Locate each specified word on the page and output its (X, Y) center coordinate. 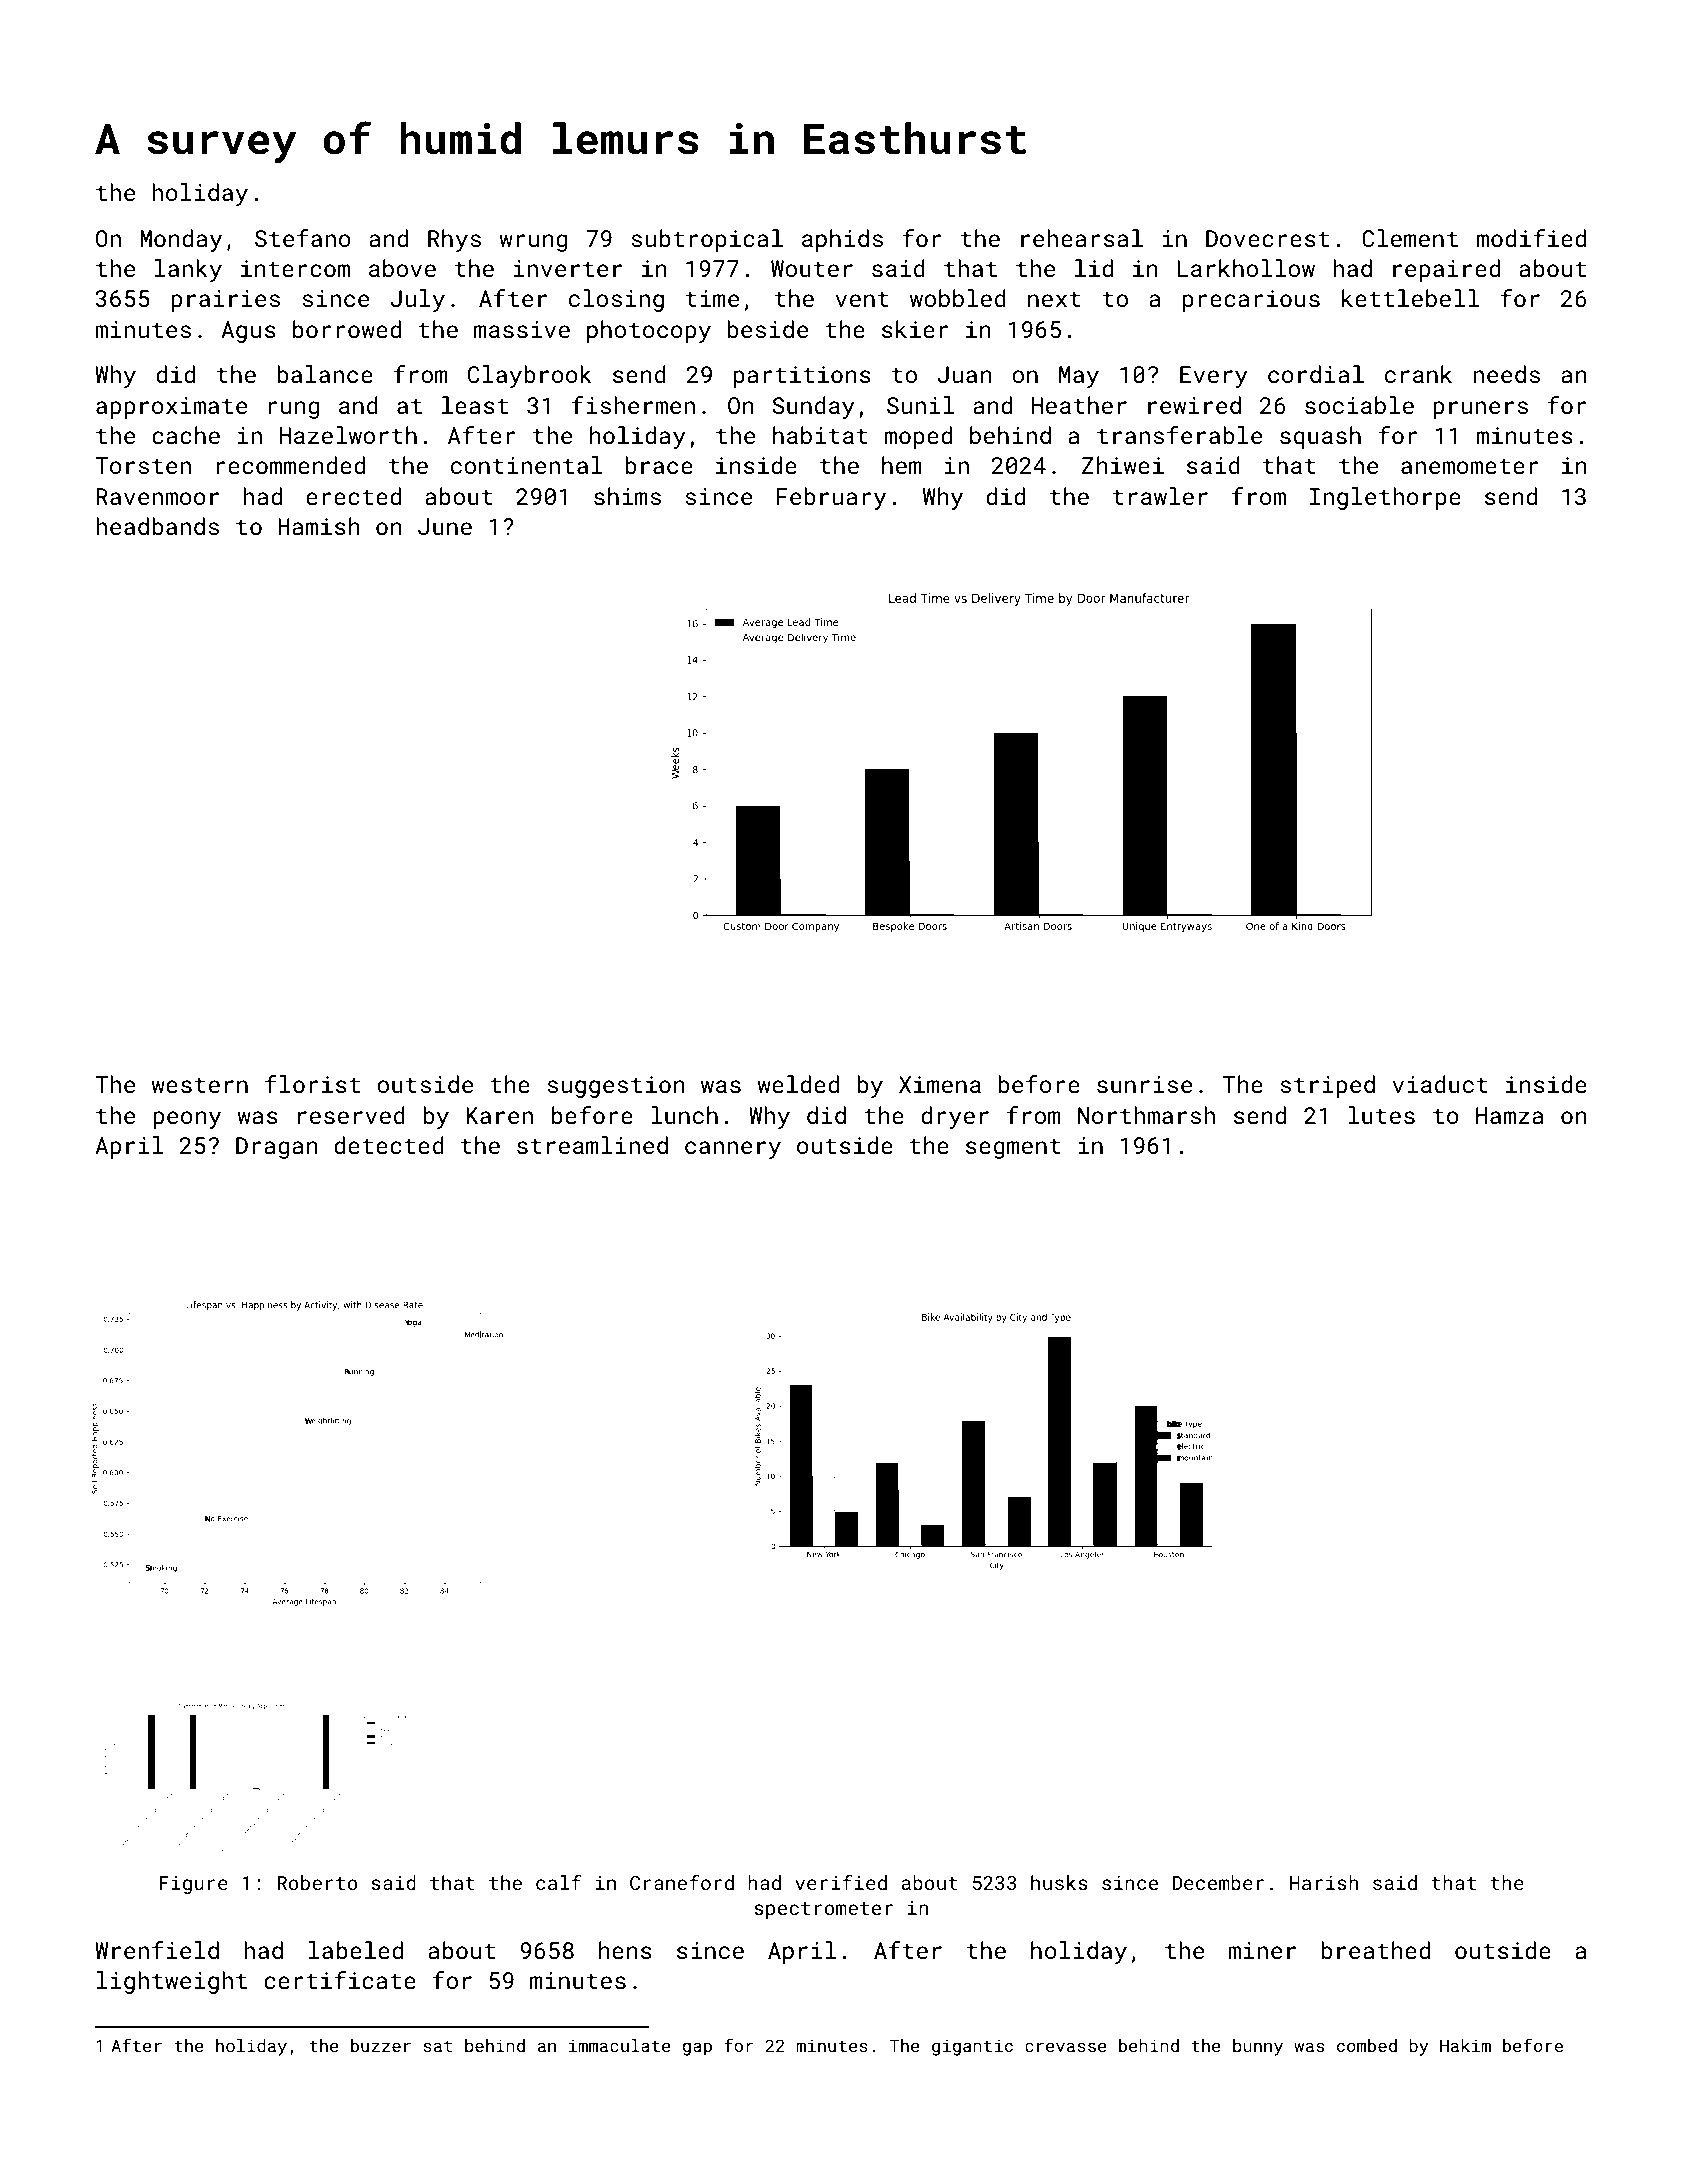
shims (627, 496)
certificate (340, 1980)
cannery (733, 1150)
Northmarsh (1146, 1115)
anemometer (1469, 466)
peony (187, 1120)
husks (1059, 1882)
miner (1262, 1950)
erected (353, 496)
